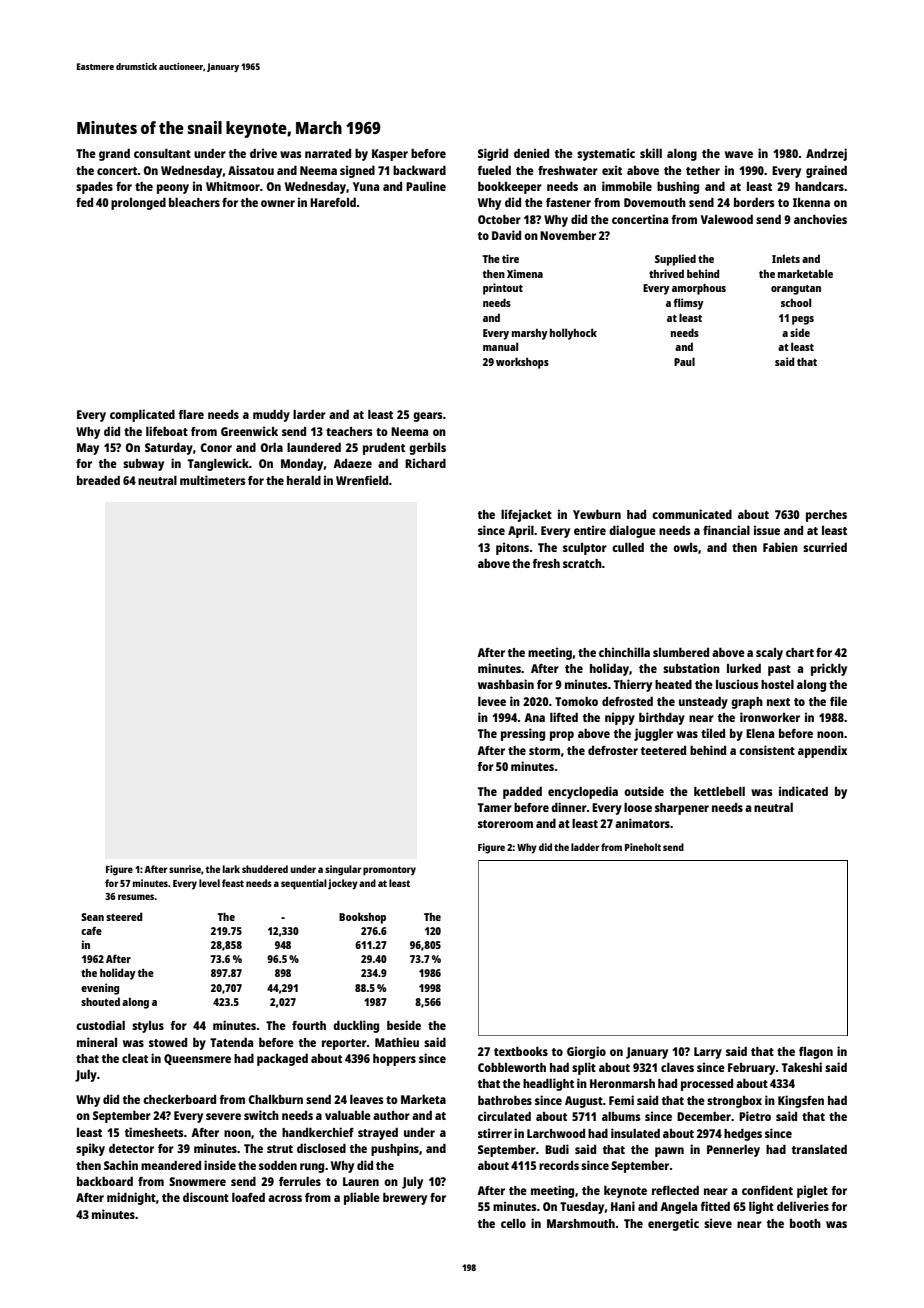  Describe the element at coordinates (185, 869) in the document. I see `sunrise` at that location.
